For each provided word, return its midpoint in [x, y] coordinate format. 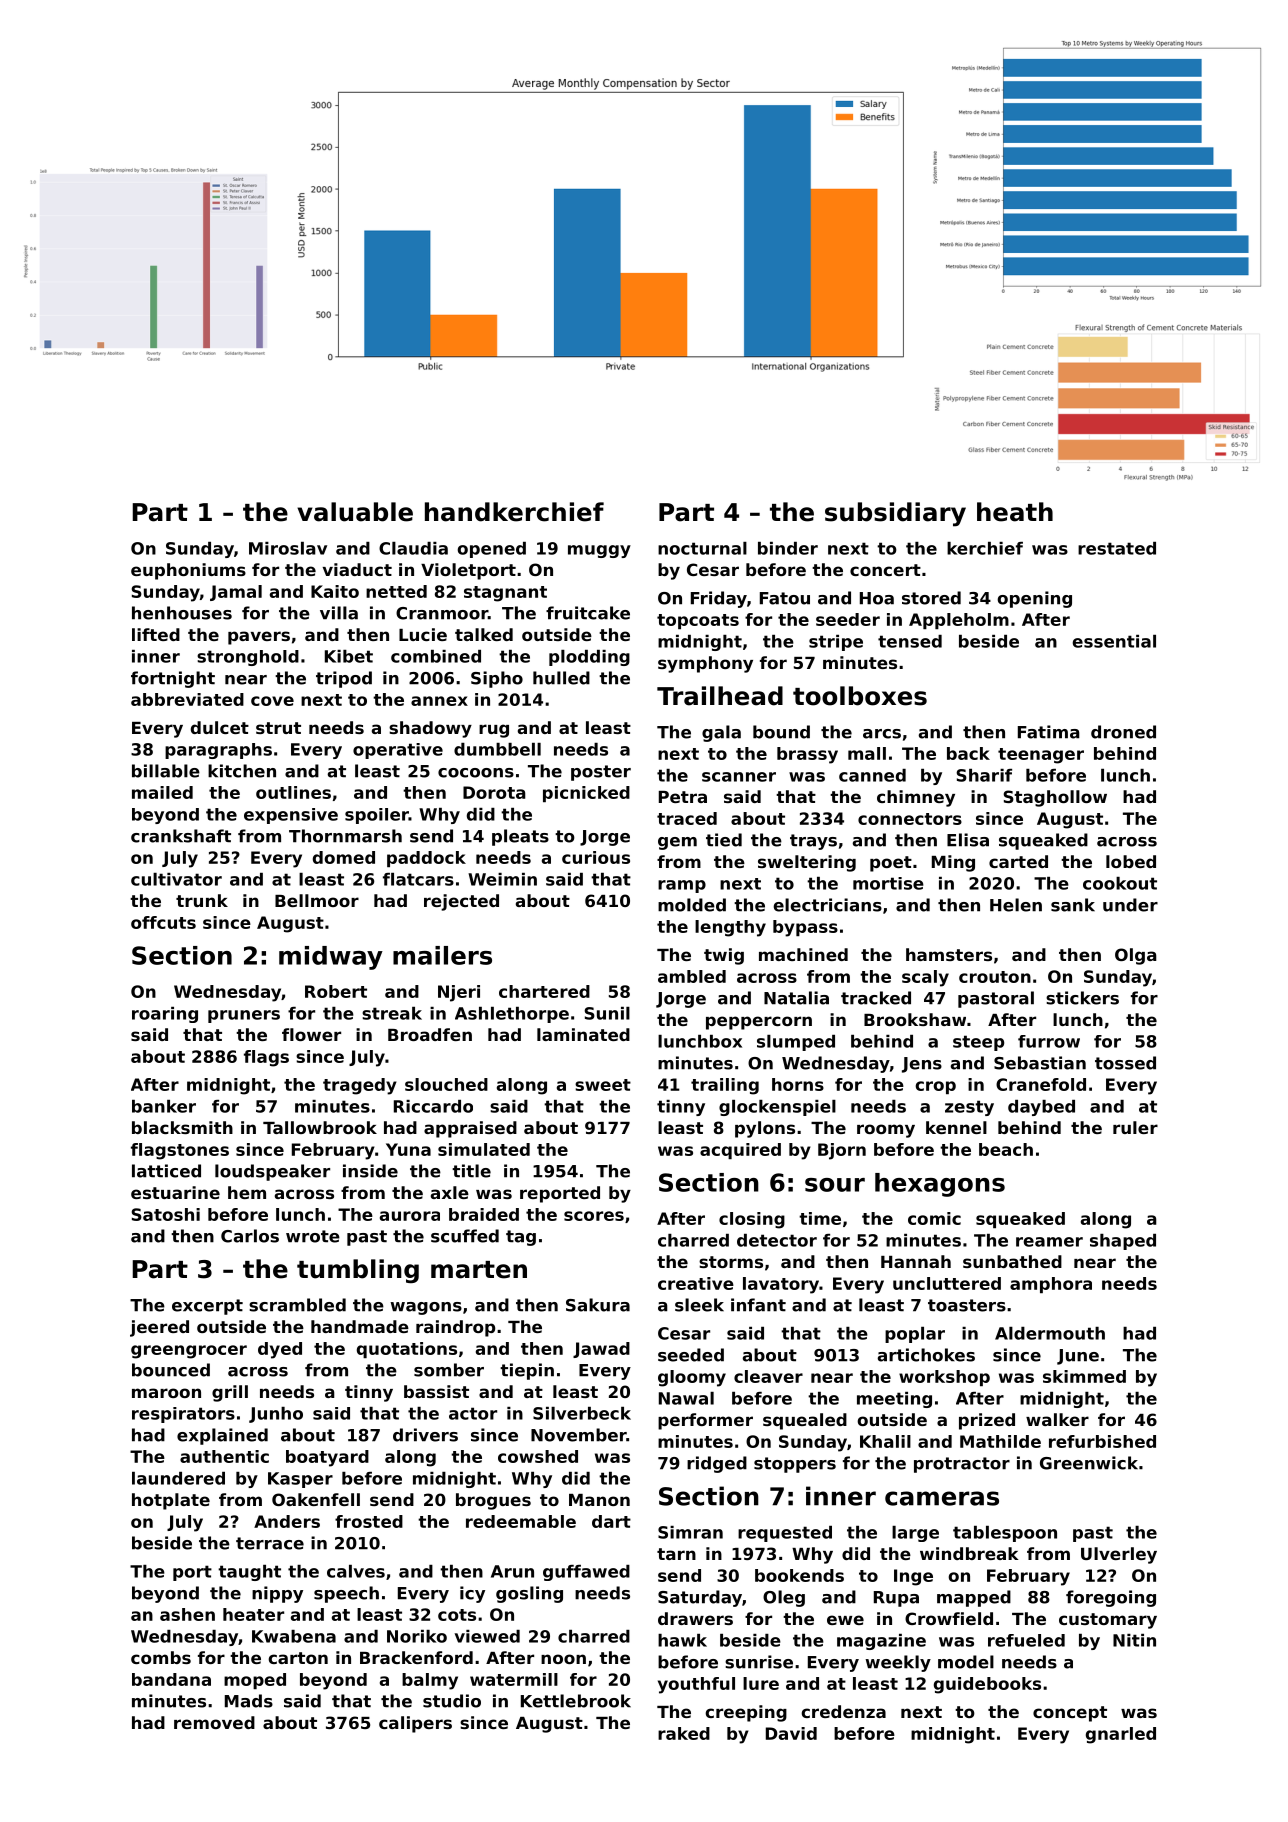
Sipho [497, 679]
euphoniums [188, 571]
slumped [796, 1043]
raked [684, 1733]
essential [1114, 641]
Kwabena [294, 1636]
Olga [1136, 956]
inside [370, 1171]
